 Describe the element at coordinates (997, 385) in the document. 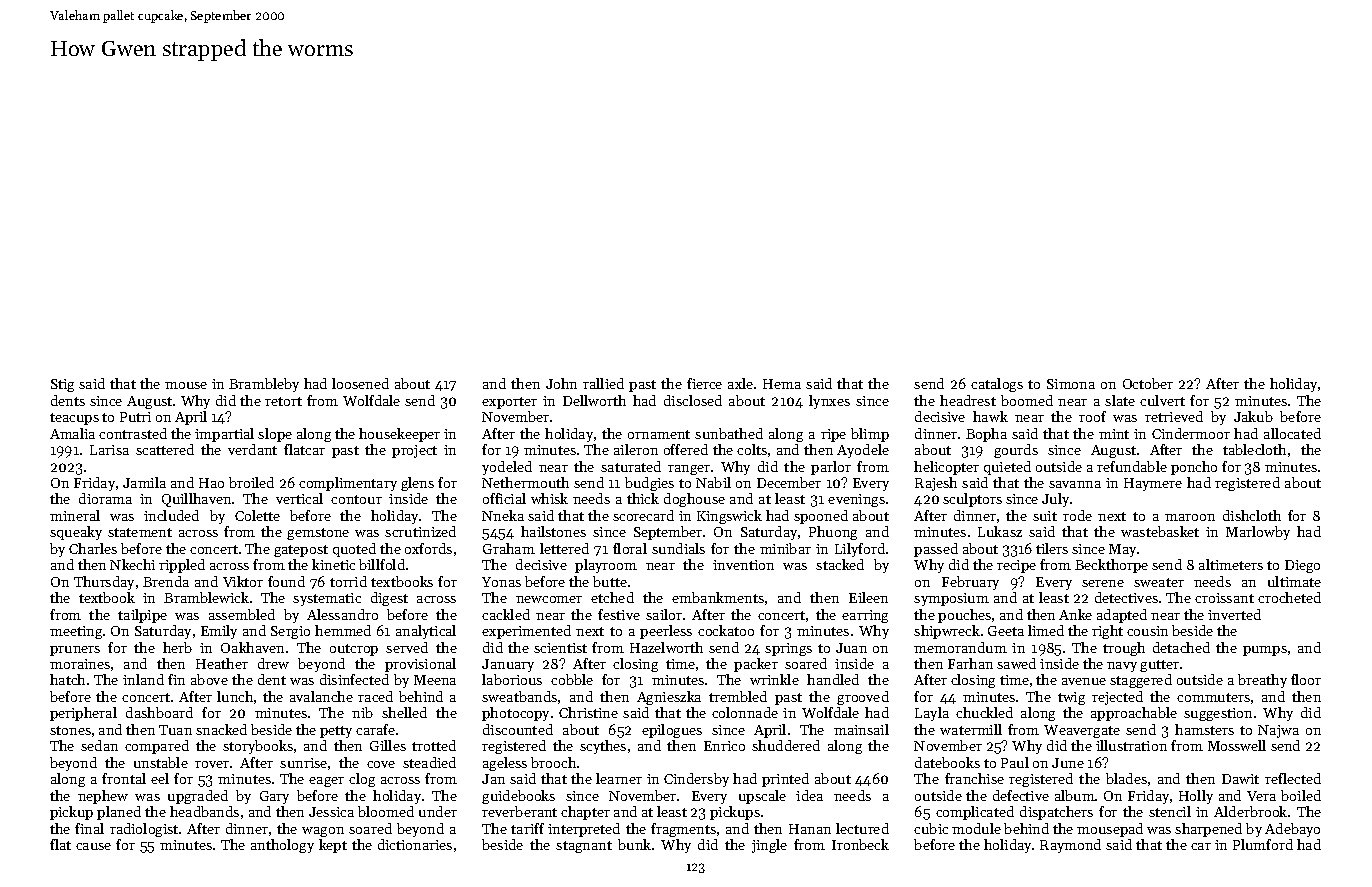

I see `catalogs` at that location.
